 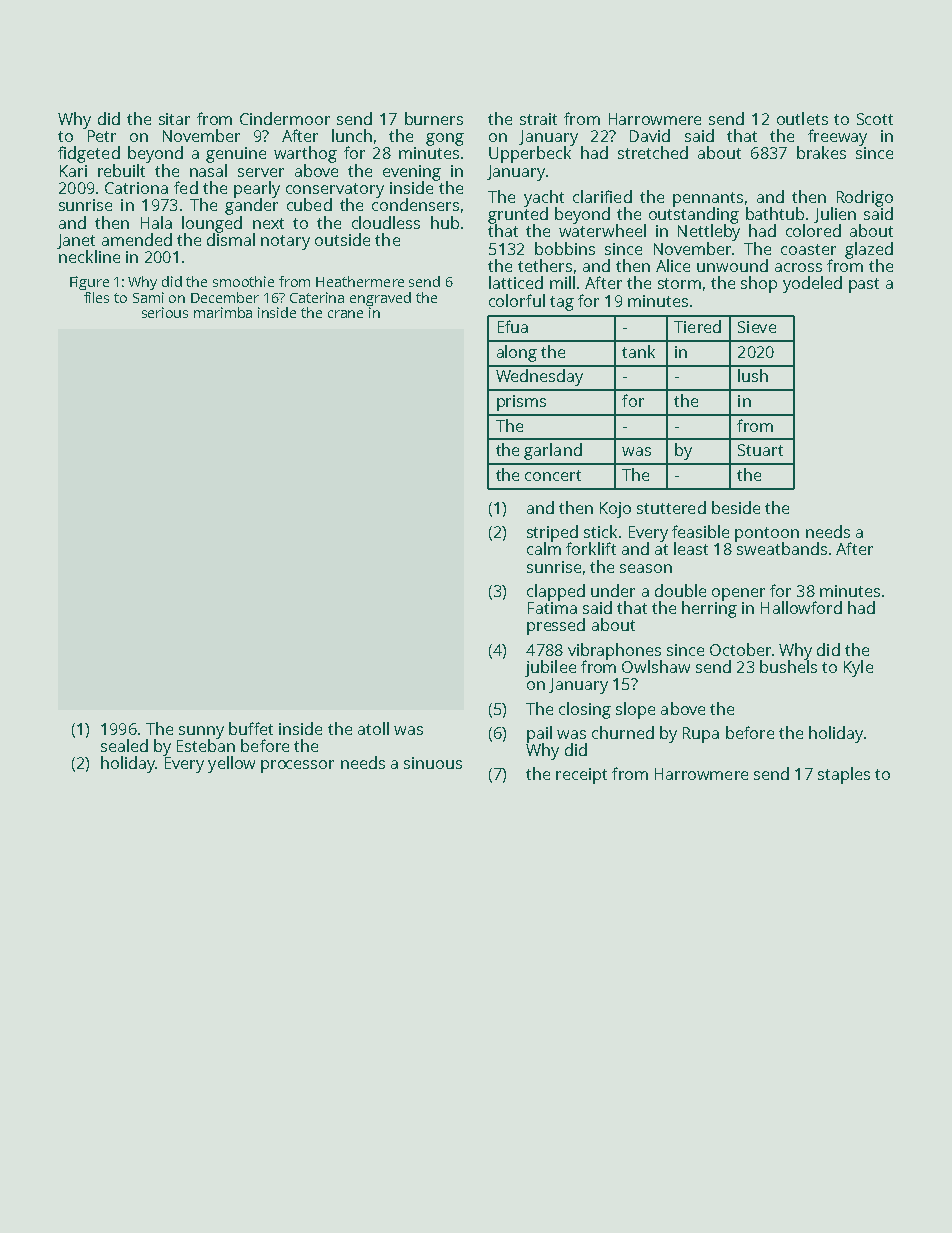 I want to click on Wednesday, so click(x=539, y=377).
